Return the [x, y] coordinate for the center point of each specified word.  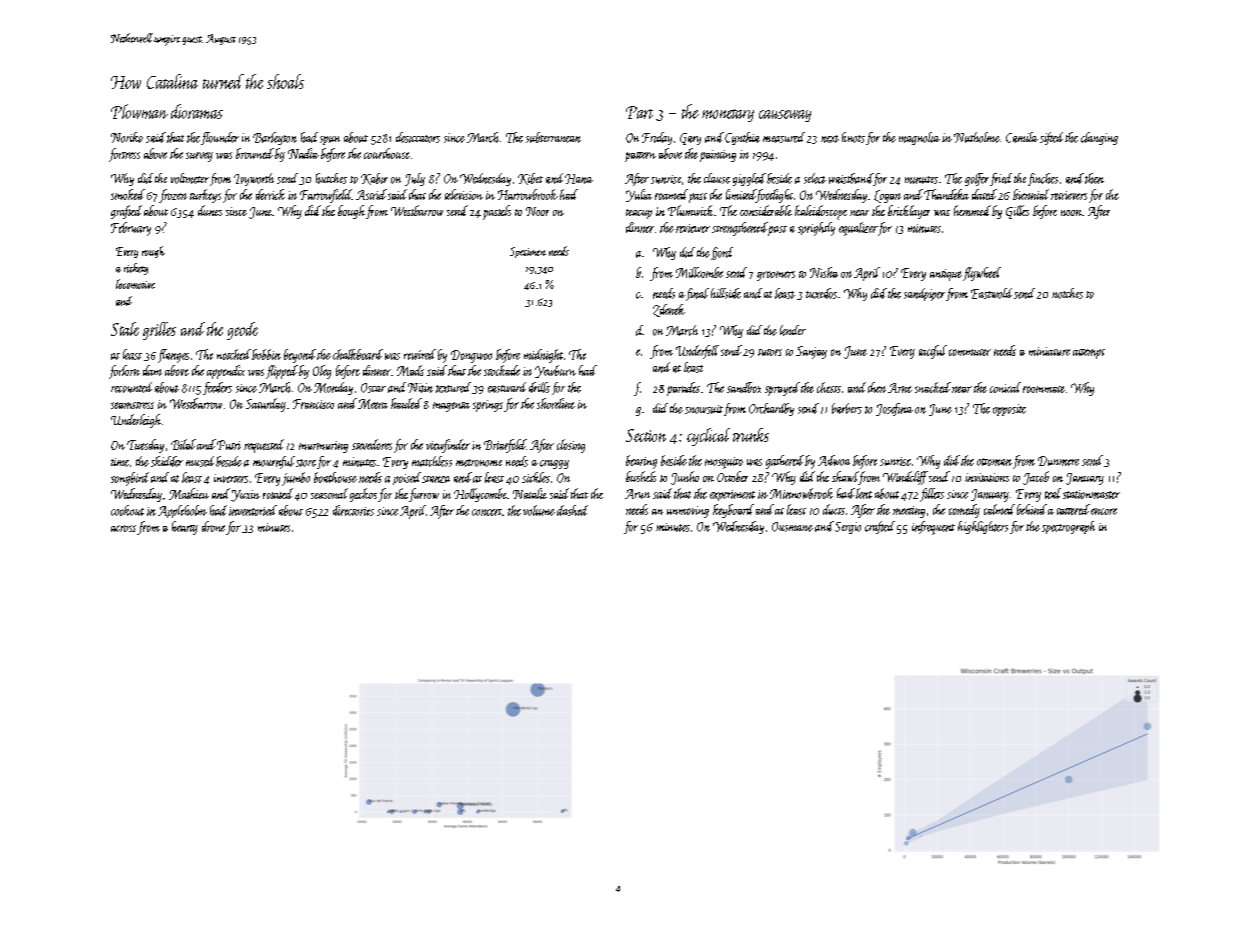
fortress [124, 155]
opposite [1009, 410]
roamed [671, 194]
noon [1071, 213]
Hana [579, 179]
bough [351, 212]
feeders [217, 388]
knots [853, 137]
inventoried [253, 510]
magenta [451, 407]
